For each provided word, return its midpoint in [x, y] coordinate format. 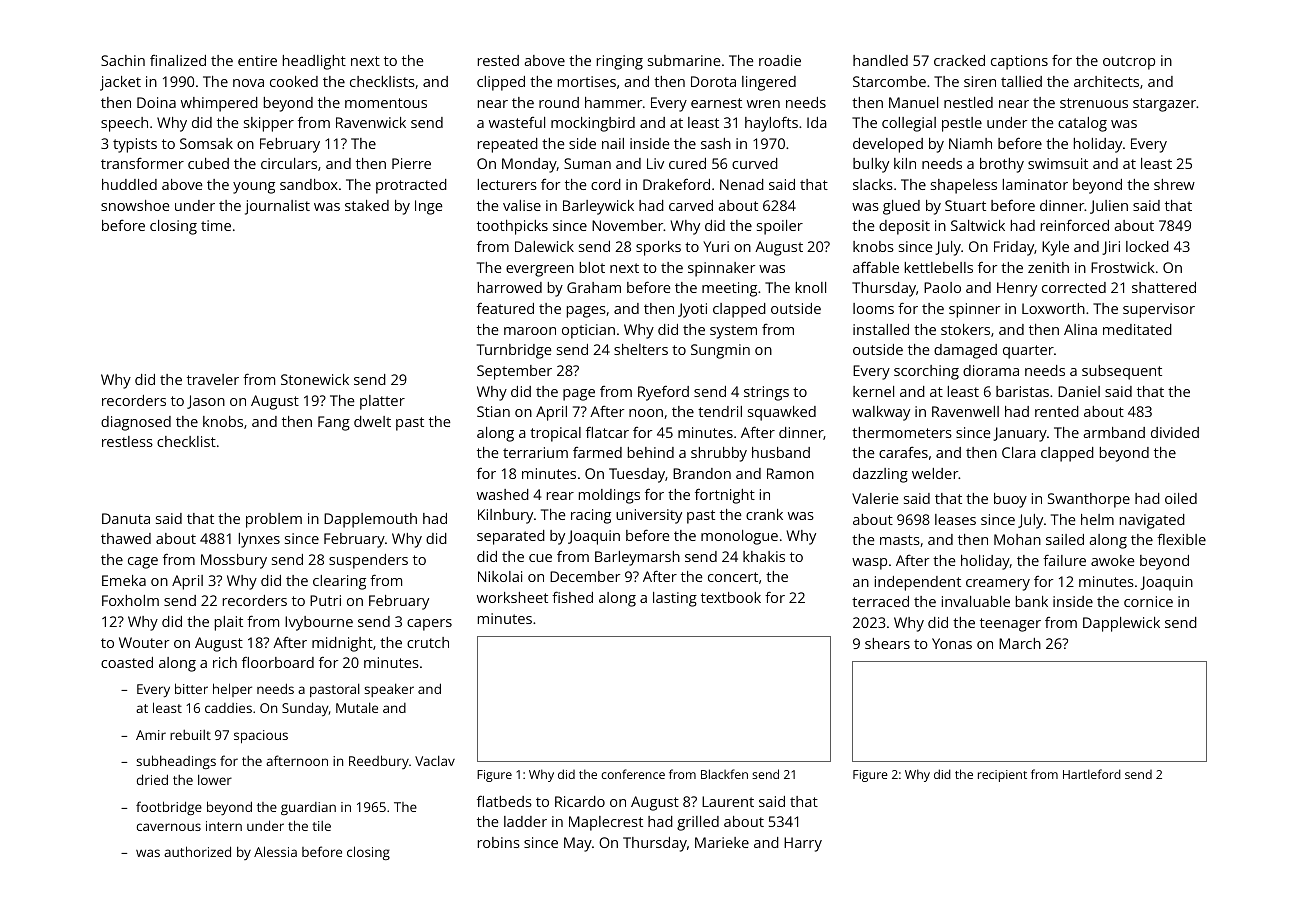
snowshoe [135, 205]
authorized [197, 851]
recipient [1002, 776]
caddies [228, 708]
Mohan [1017, 539]
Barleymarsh [637, 558]
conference [633, 774]
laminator [1035, 184]
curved [755, 163]
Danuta [126, 518]
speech [124, 124]
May [578, 844]
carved [691, 205]
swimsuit [1058, 163]
